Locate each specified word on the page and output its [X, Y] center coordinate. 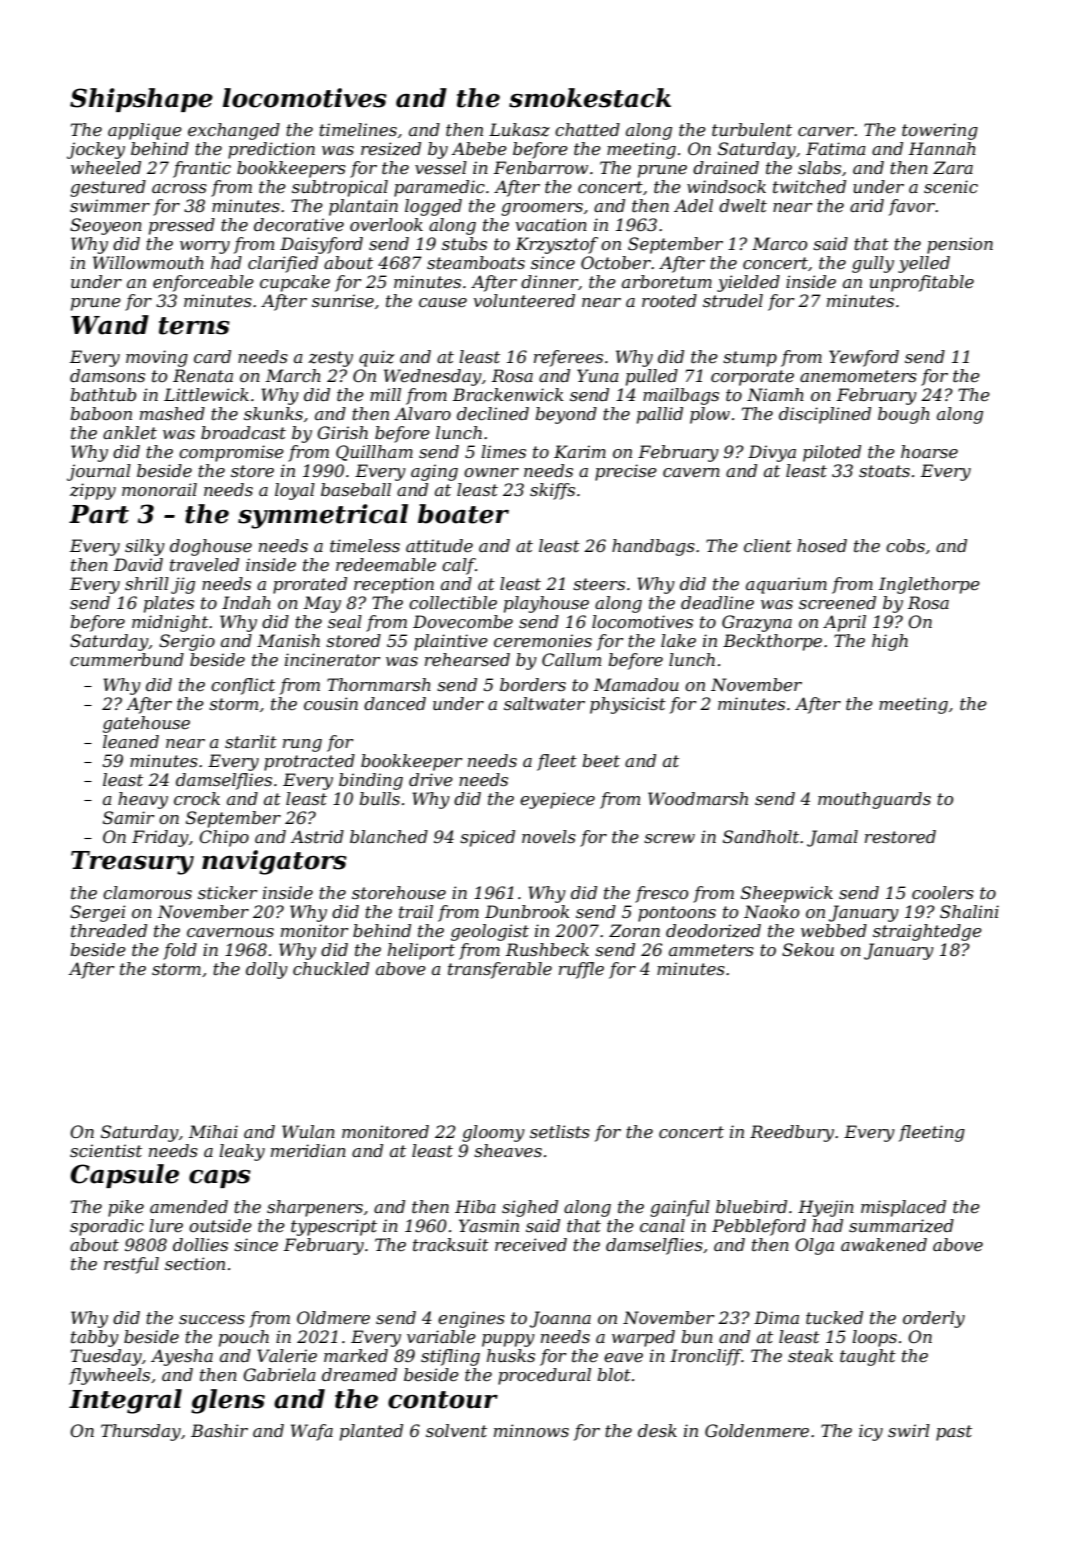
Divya [772, 453]
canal [662, 1225]
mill [385, 394]
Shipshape [141, 100]
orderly [934, 1319]
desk [657, 1430]
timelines [358, 129]
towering [940, 131]
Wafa [312, 1432]
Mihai [213, 1131]
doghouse [211, 547]
